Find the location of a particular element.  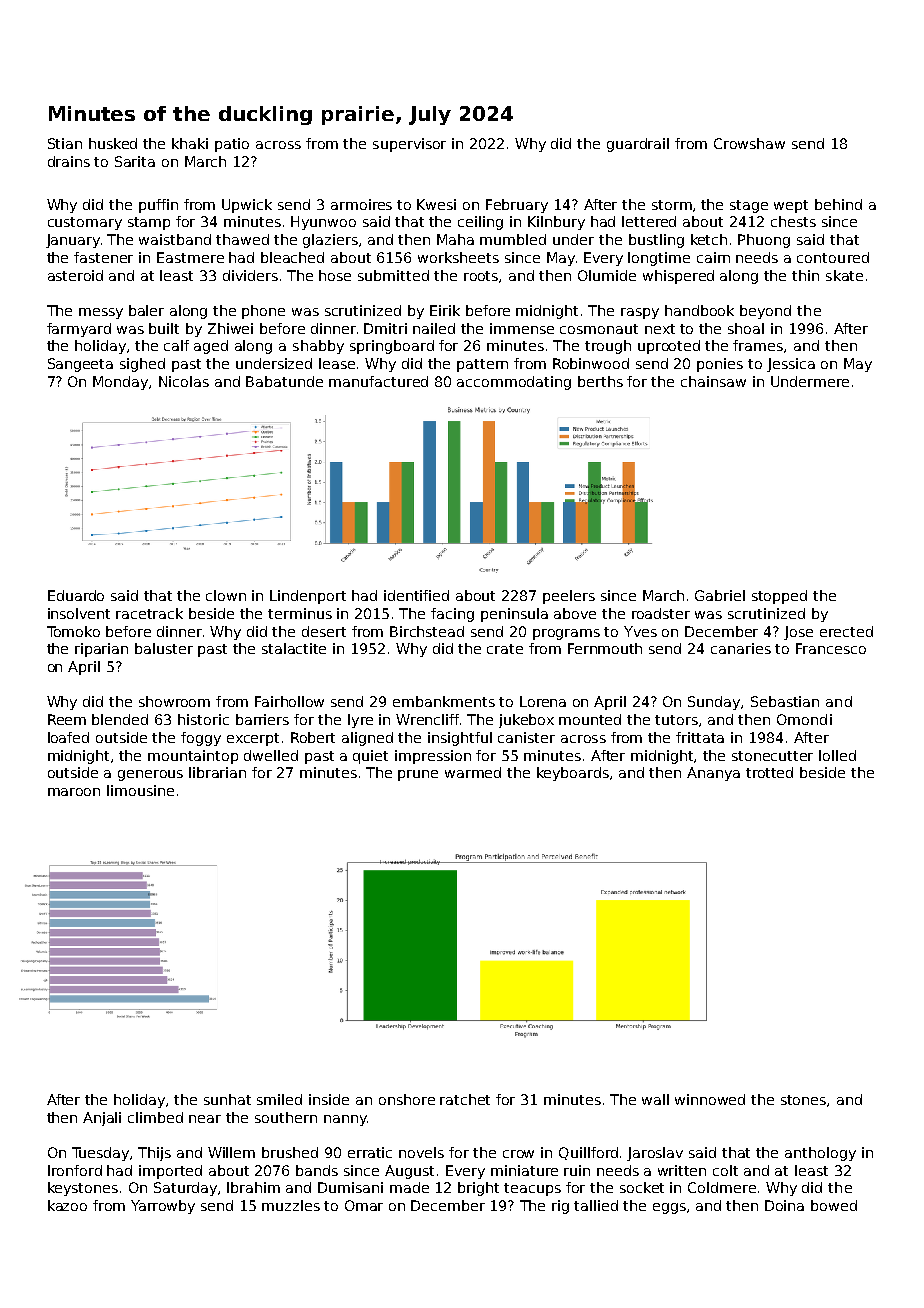

Kwesi is located at coordinates (436, 204).
